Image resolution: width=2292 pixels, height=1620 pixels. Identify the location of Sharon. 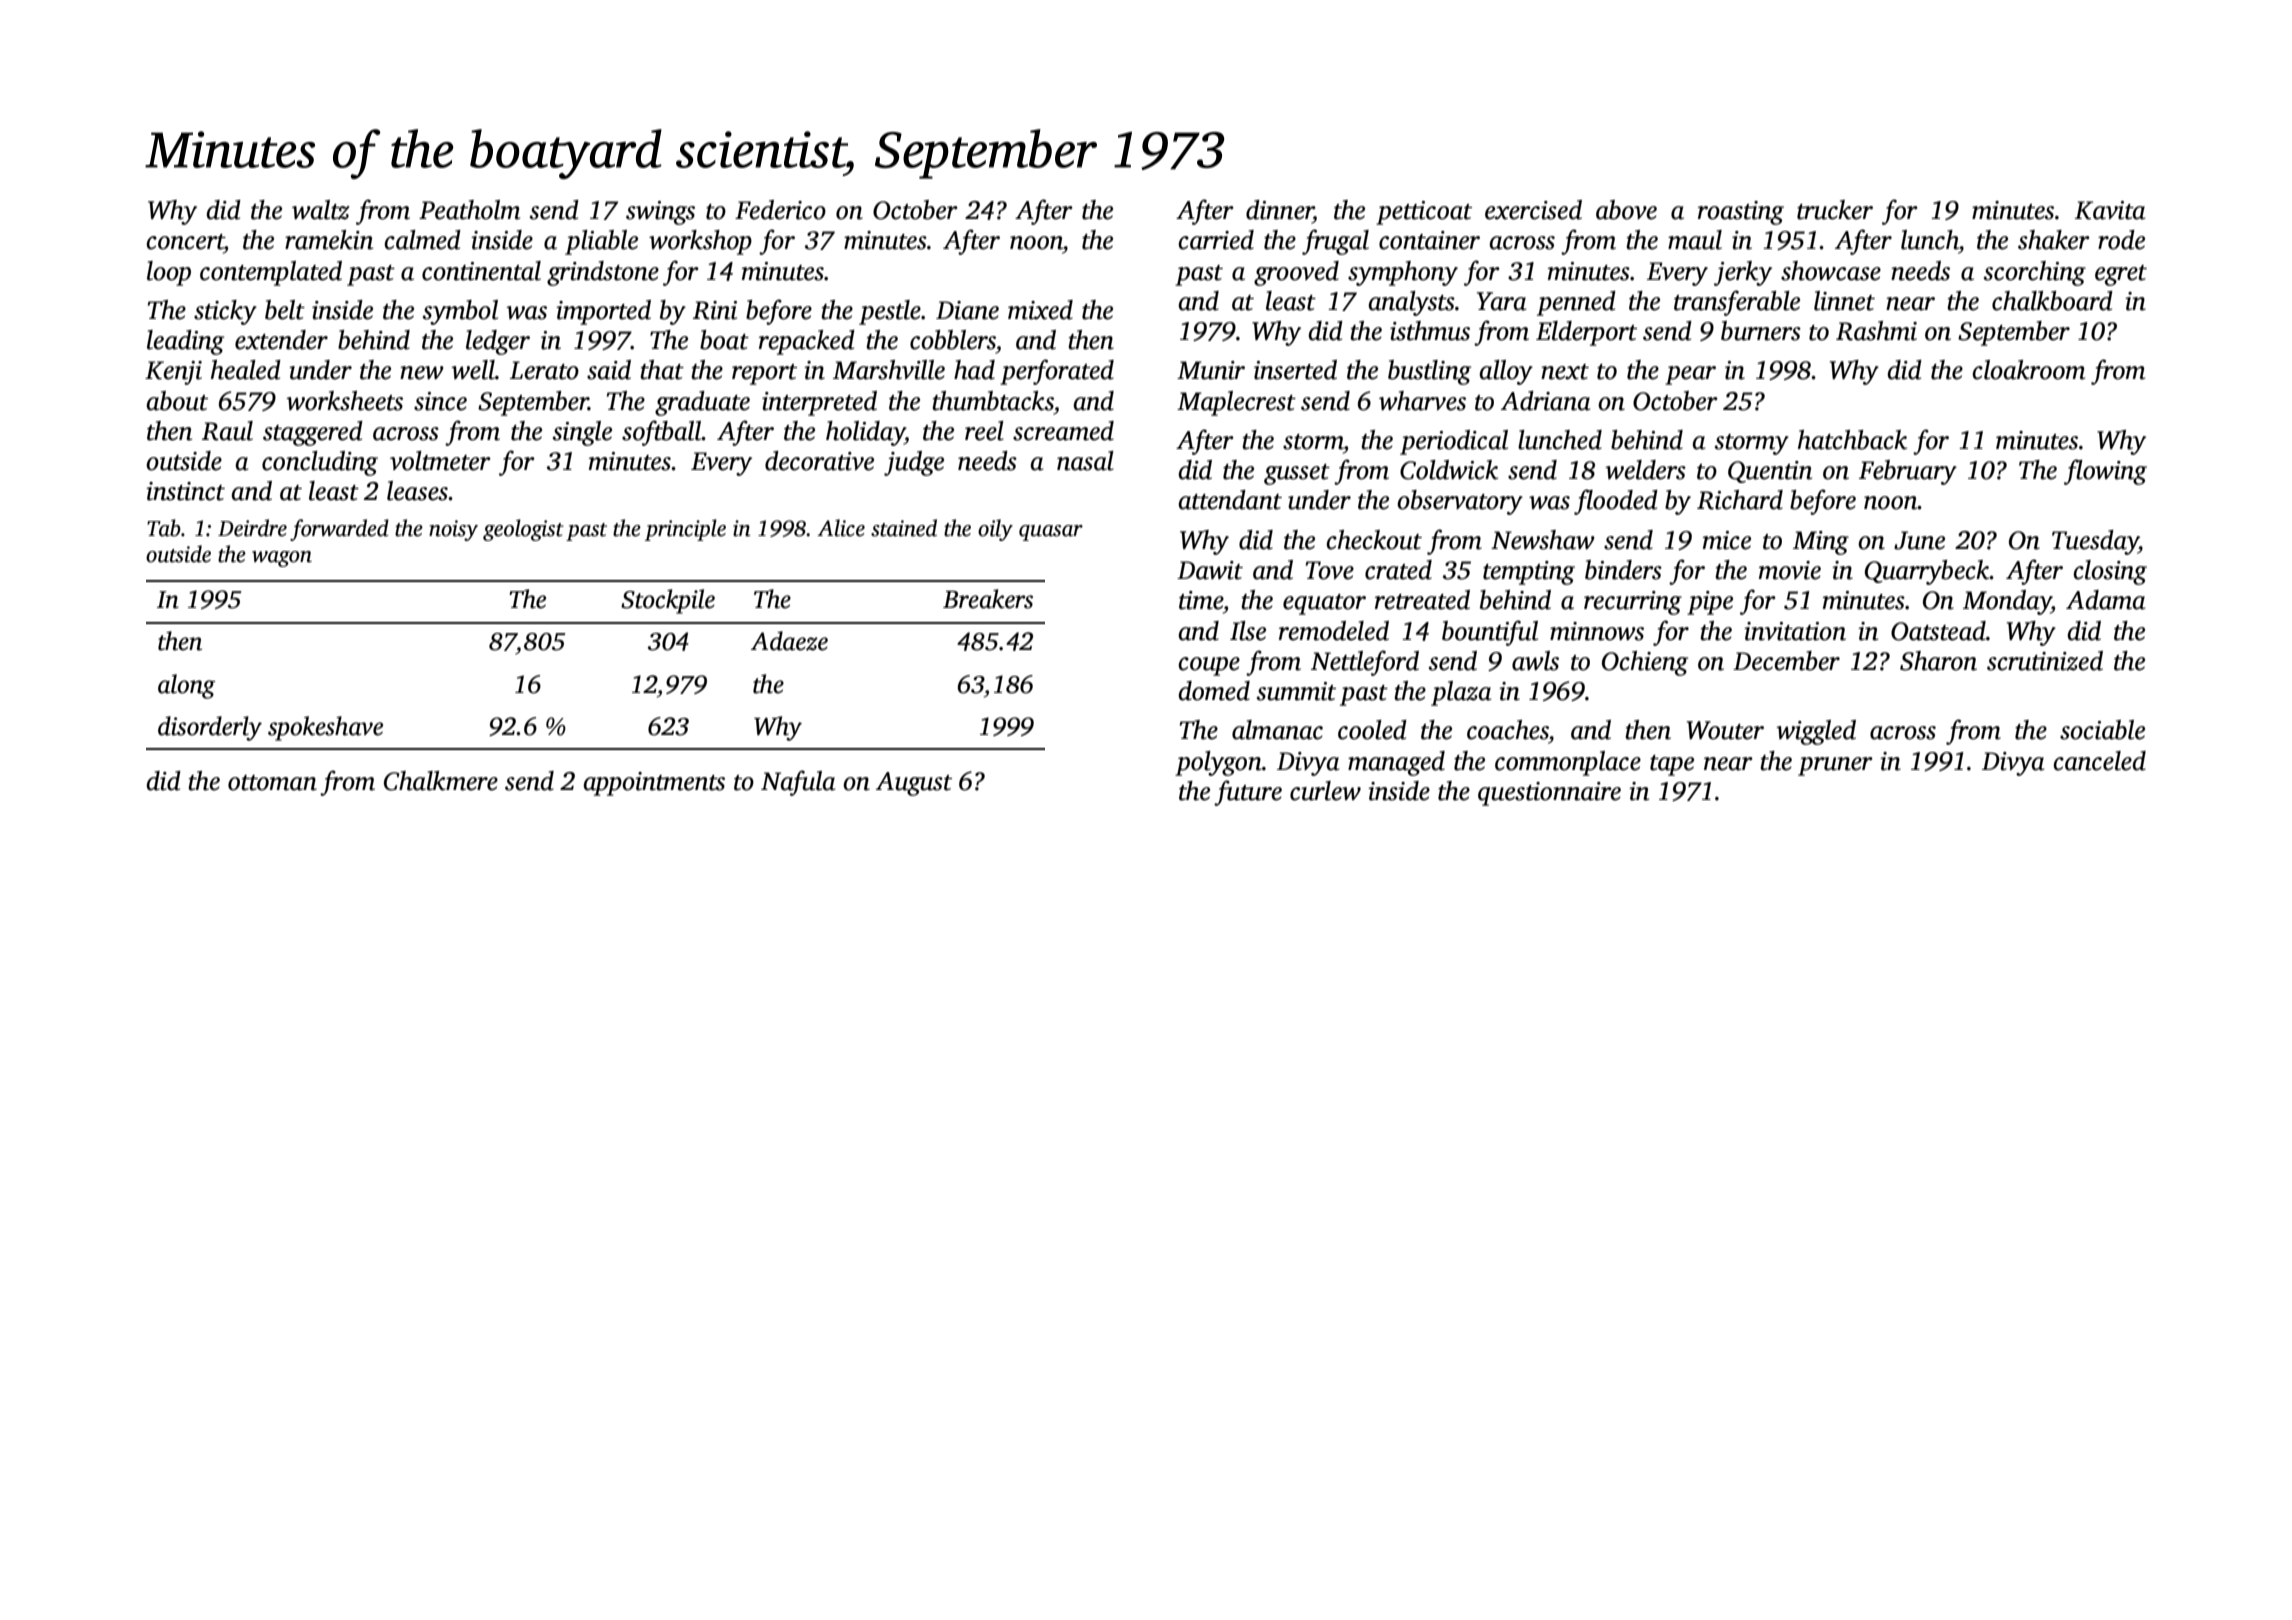
(1938, 661).
